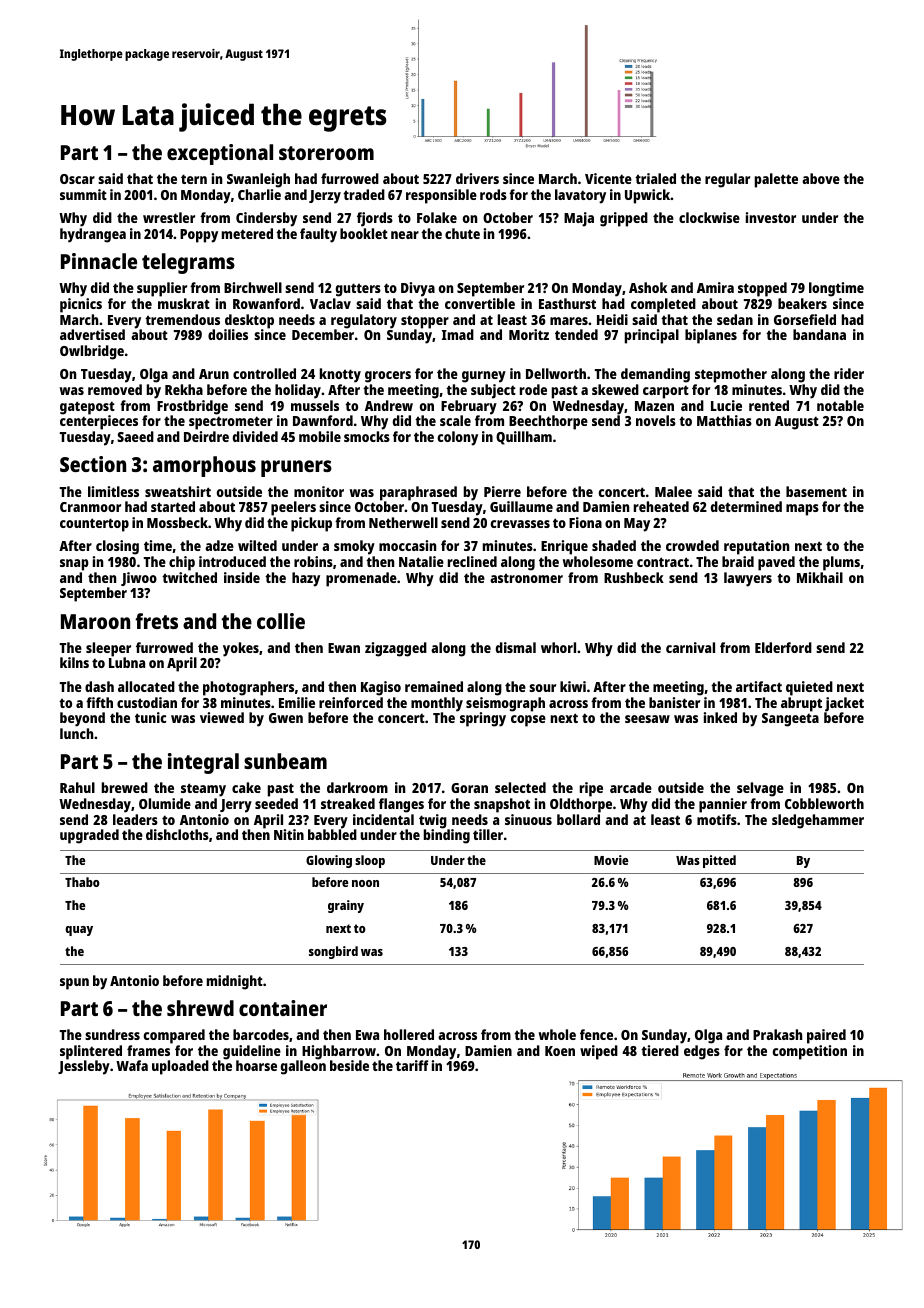 The height and width of the screenshot is (1308, 924). What do you see at coordinates (719, 861) in the screenshot?
I see `pitted` at bounding box center [719, 861].
